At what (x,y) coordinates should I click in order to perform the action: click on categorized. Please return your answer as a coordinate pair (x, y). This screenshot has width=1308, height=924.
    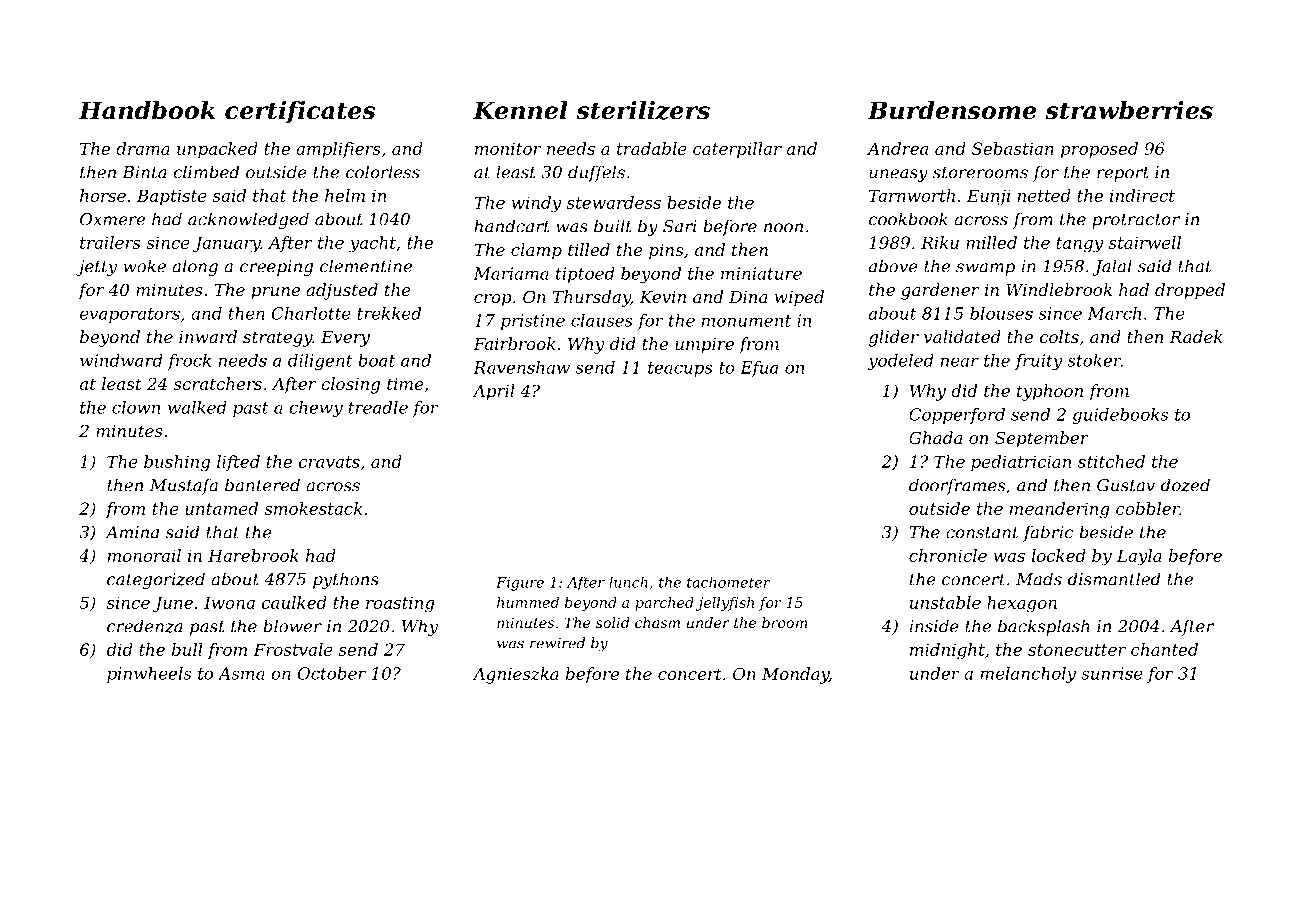
    Looking at the image, I should click on (156, 580).
